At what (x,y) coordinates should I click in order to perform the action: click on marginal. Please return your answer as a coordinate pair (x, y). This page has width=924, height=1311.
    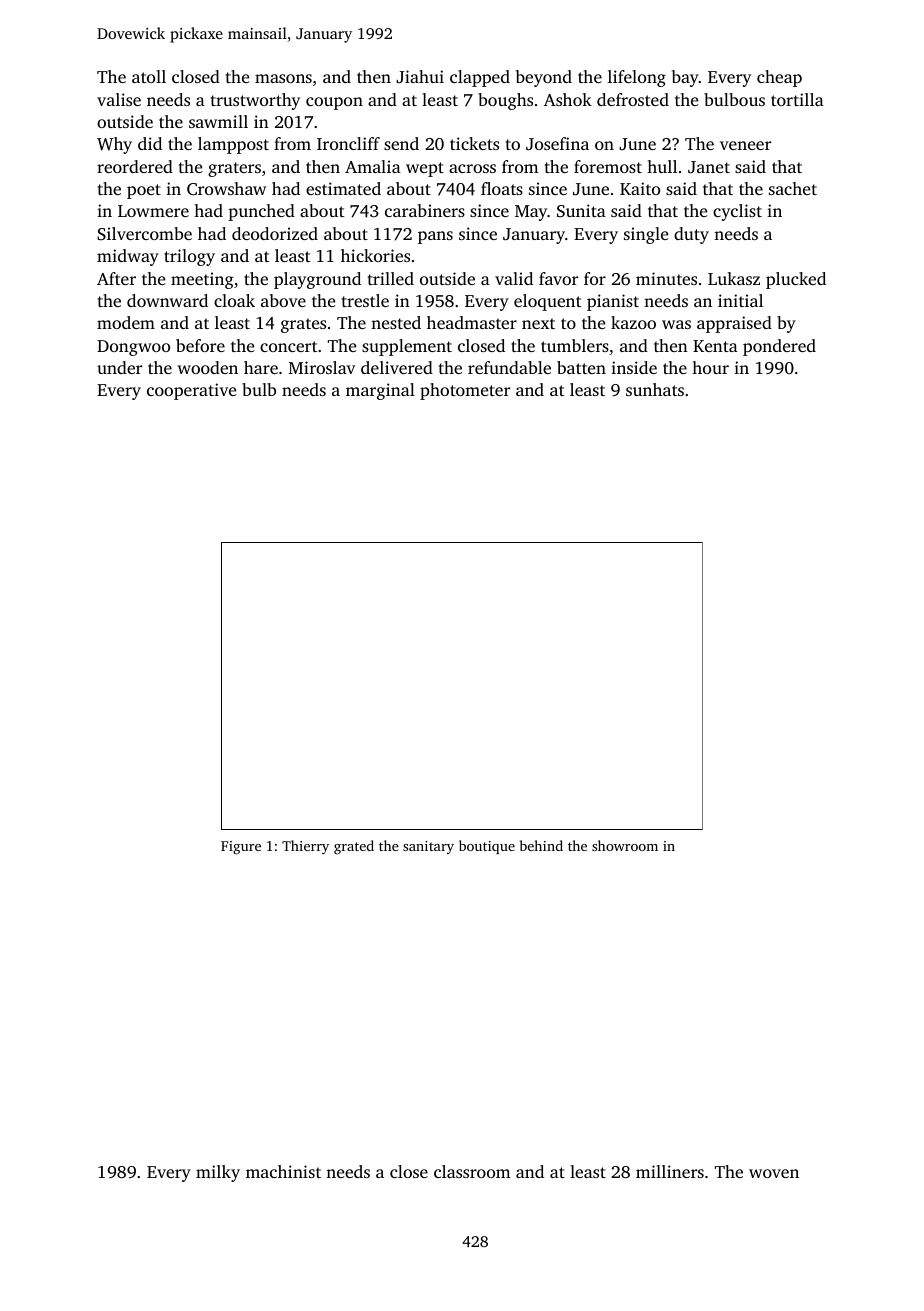
    Looking at the image, I should click on (380, 391).
